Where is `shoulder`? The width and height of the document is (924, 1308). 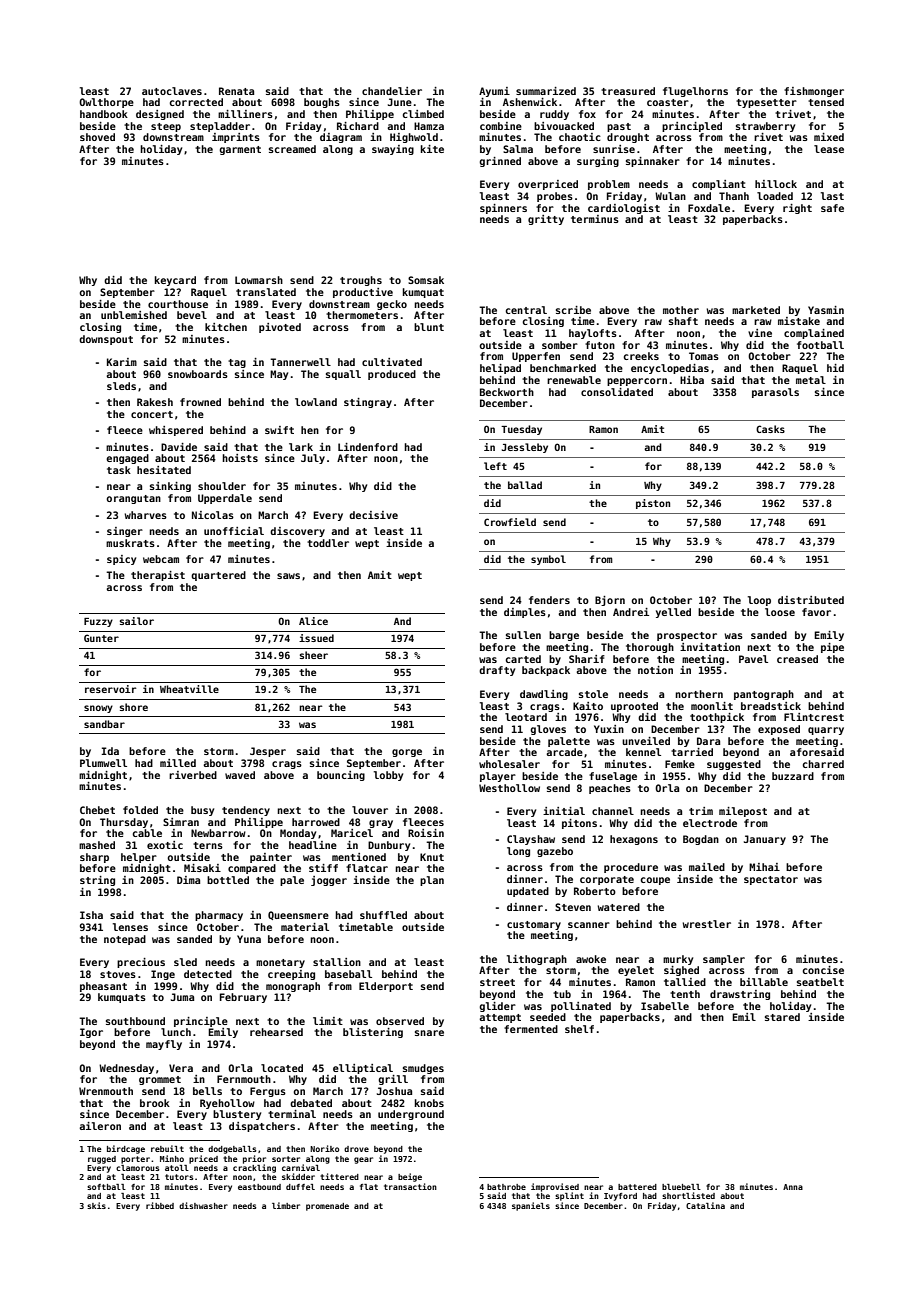
shoulder is located at coordinates (222, 486).
